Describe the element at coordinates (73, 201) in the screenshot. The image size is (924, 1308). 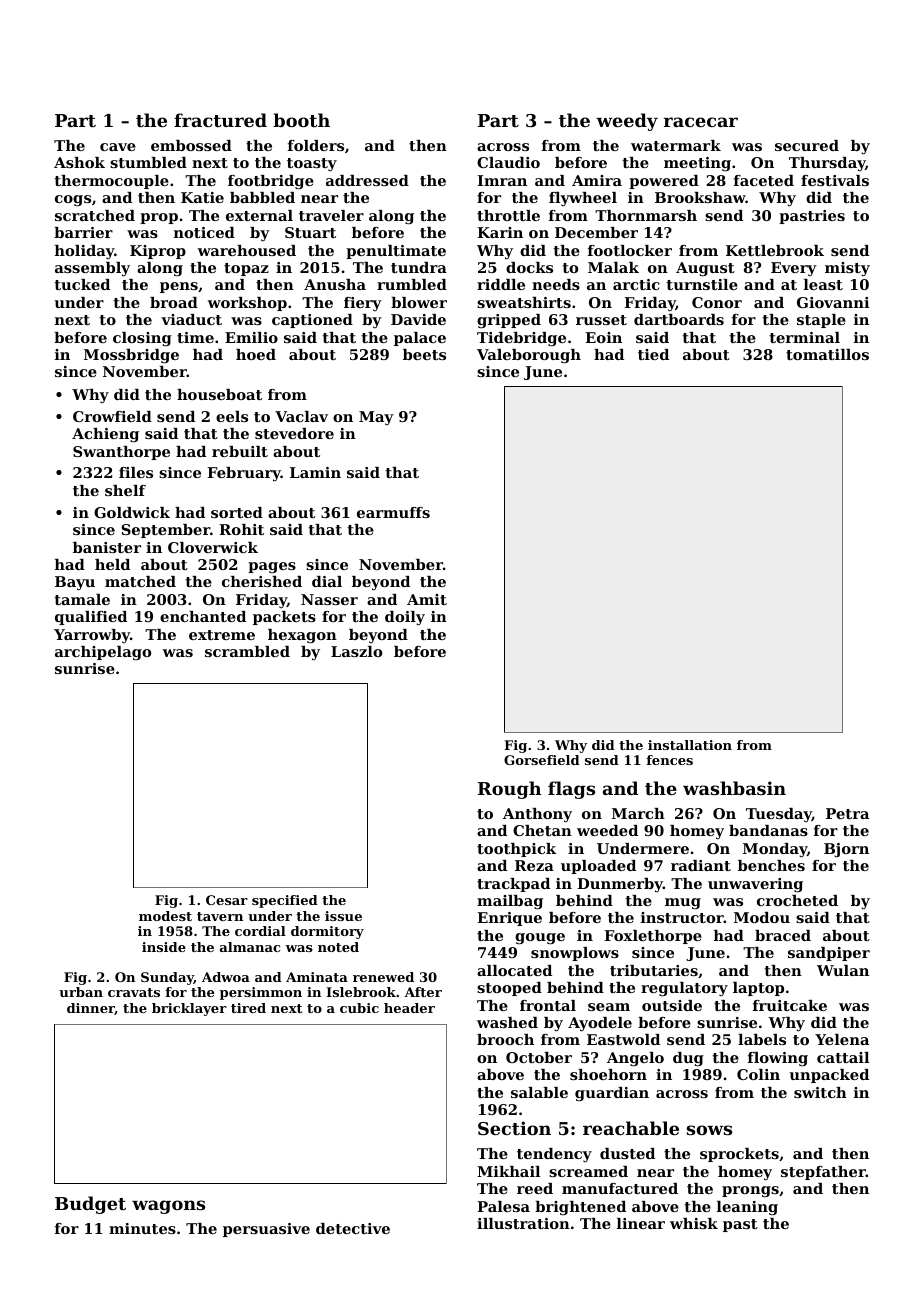
I see `cogs` at that location.
